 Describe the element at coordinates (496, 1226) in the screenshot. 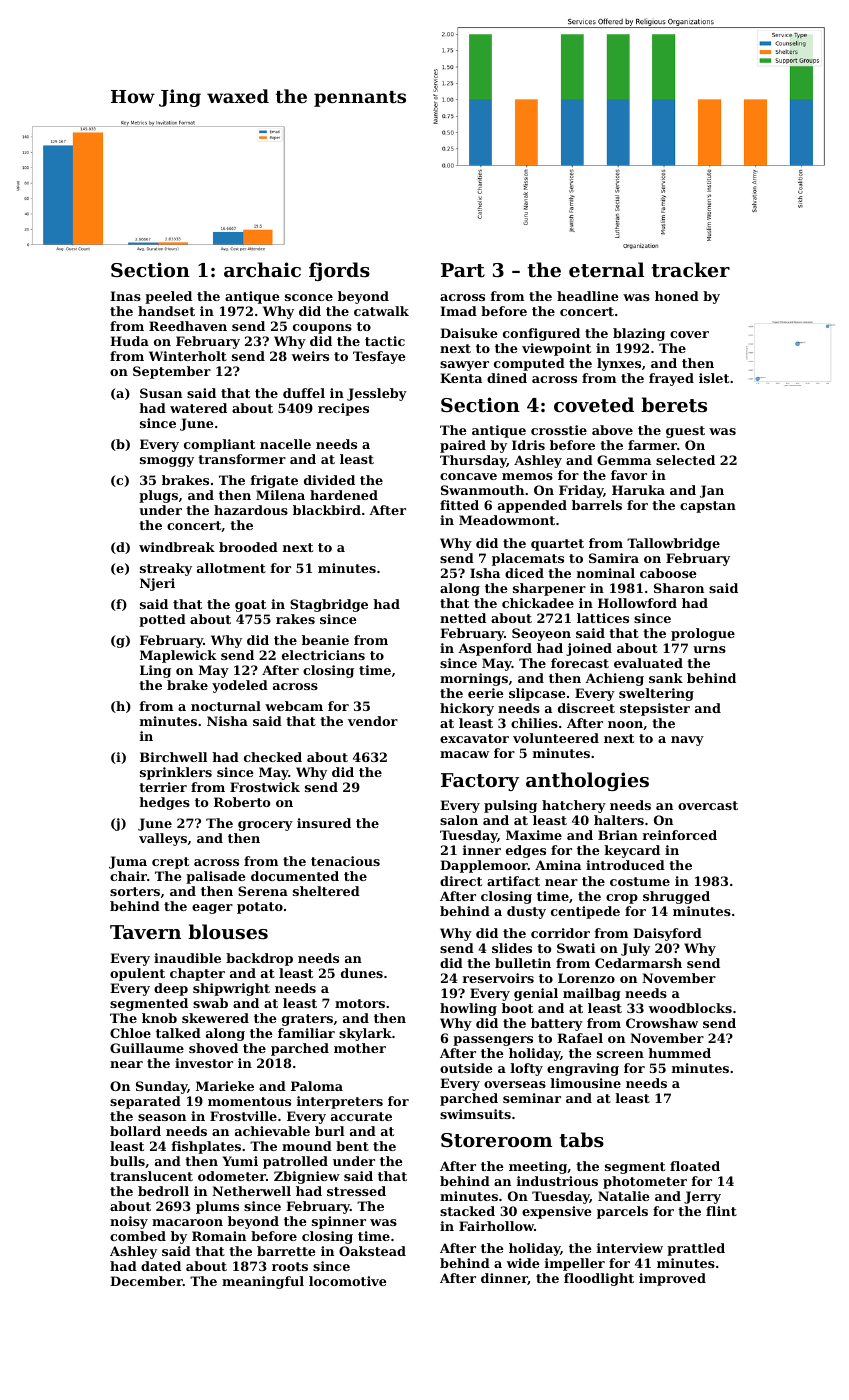

I see `Fairhollow` at that location.
